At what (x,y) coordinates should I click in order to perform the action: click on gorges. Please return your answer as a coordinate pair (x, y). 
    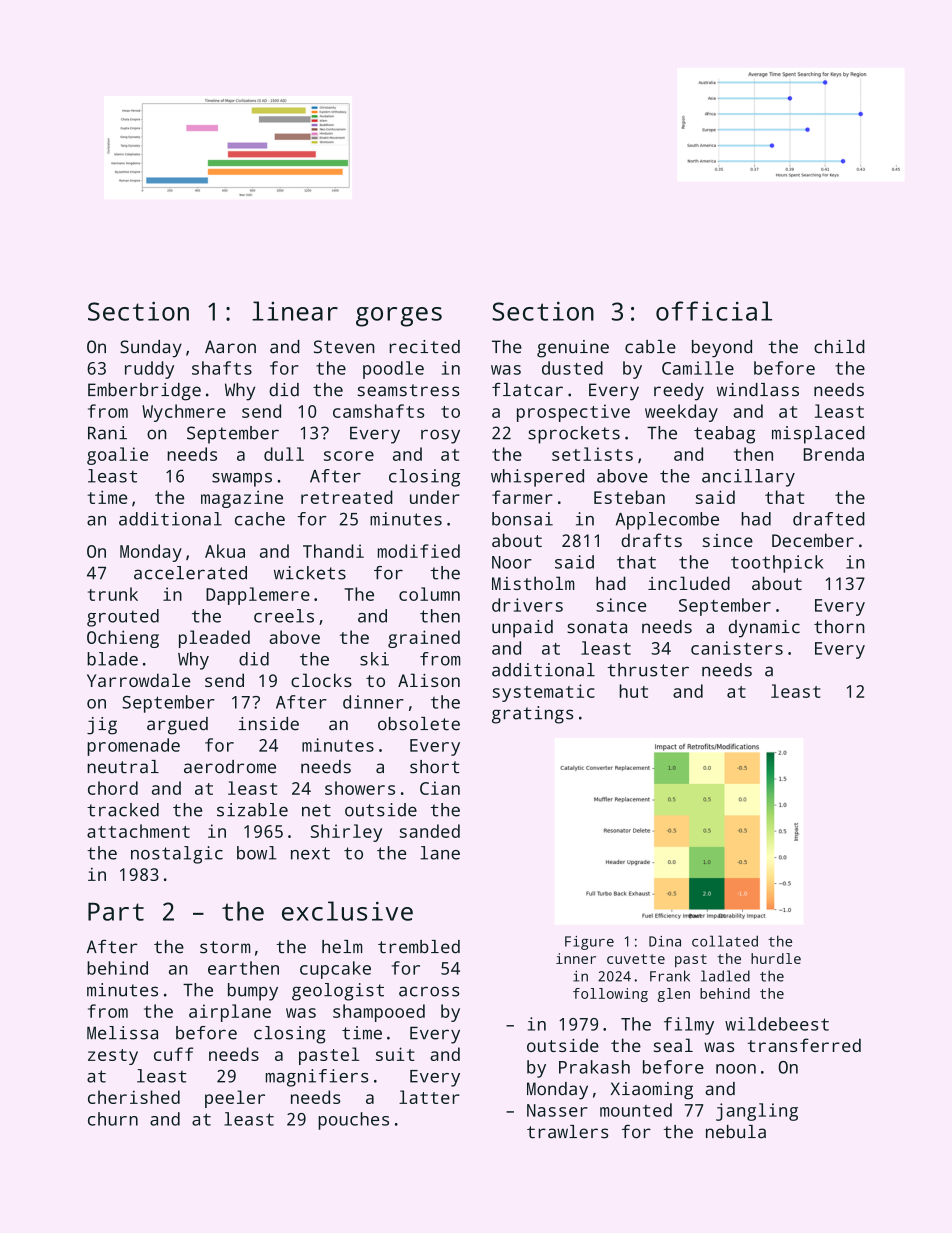
    Looking at the image, I should click on (399, 317).
